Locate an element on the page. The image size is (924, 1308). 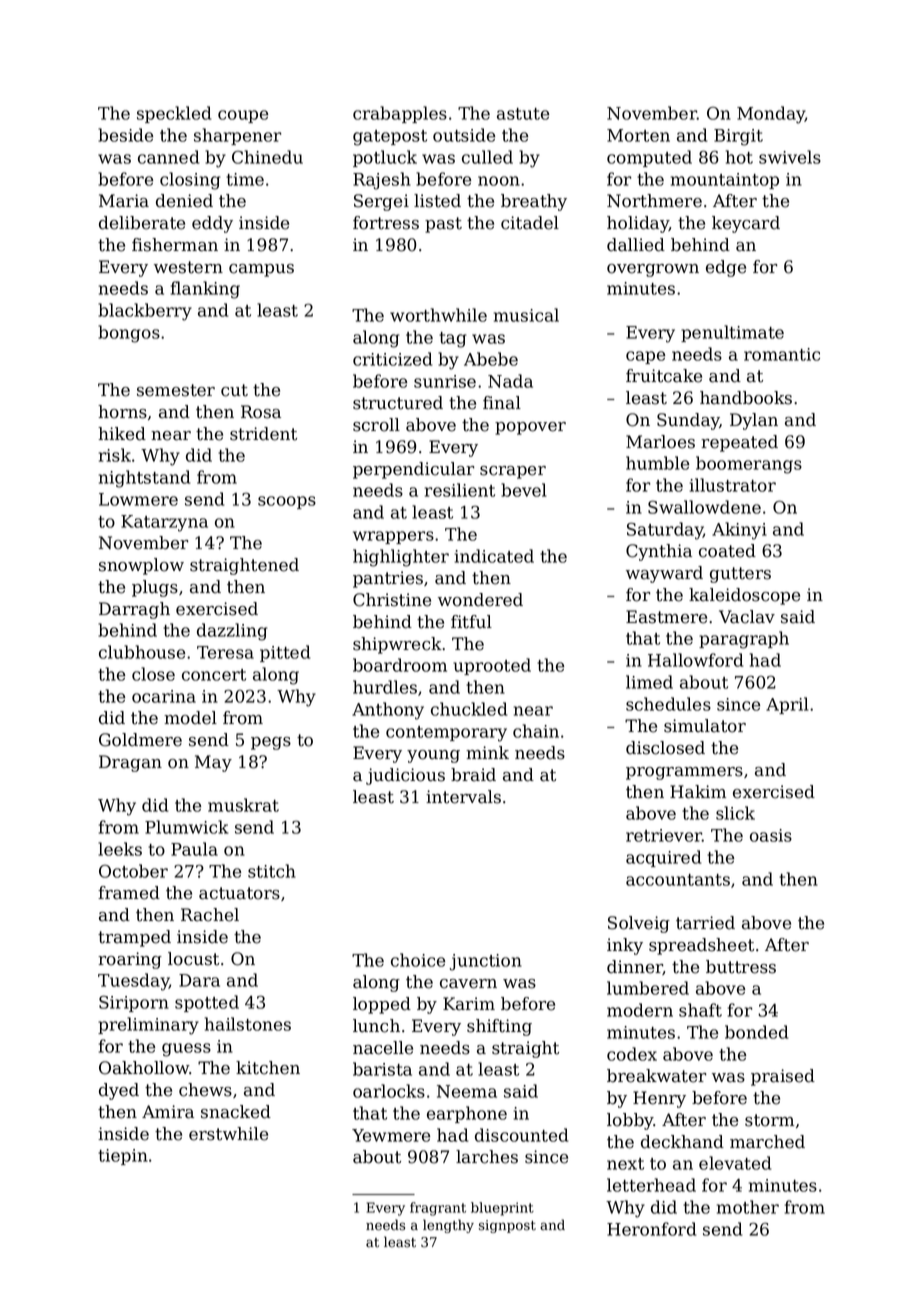
hiked is located at coordinates (122, 434).
